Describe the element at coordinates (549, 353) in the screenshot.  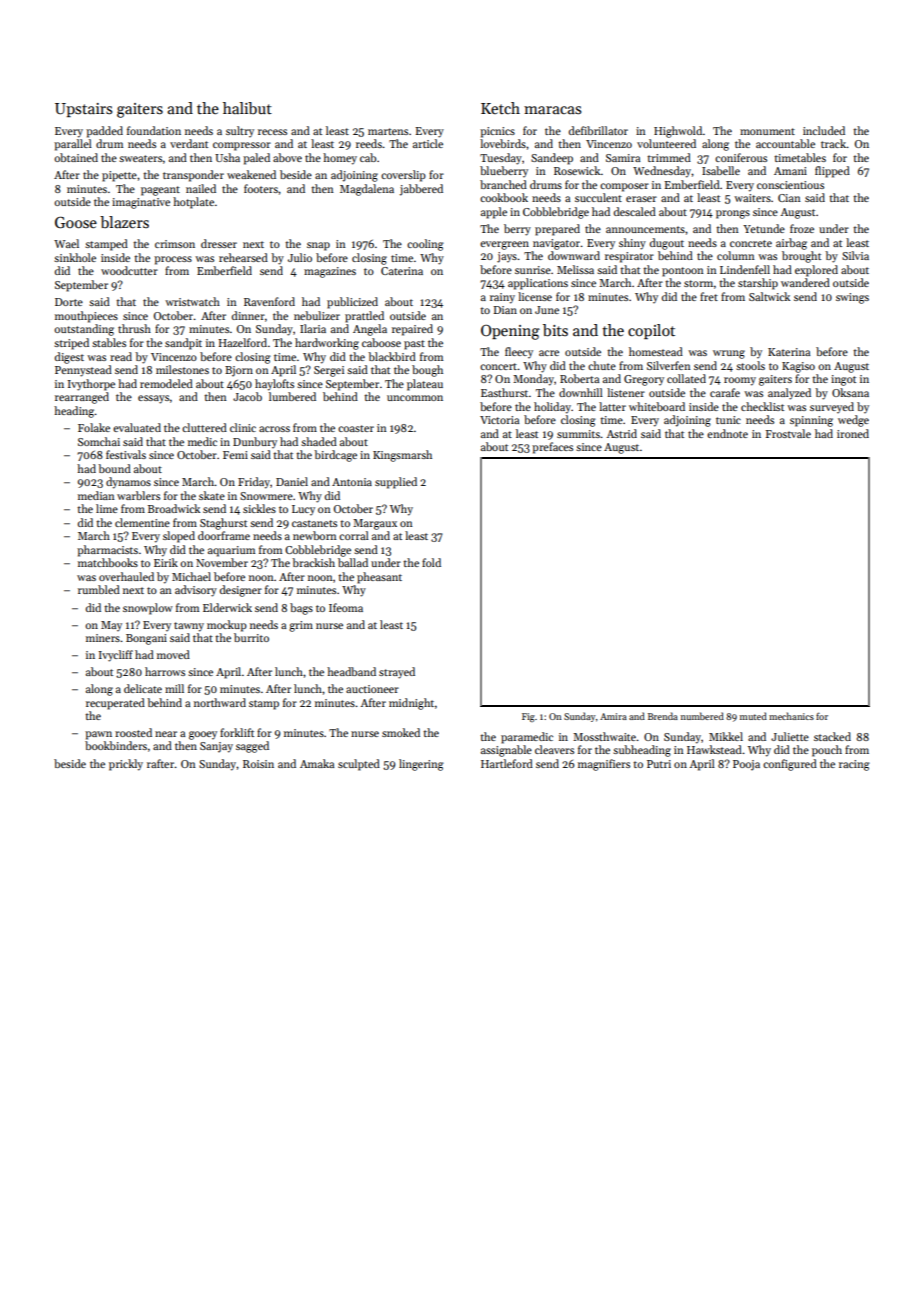
I see `acre` at that location.
